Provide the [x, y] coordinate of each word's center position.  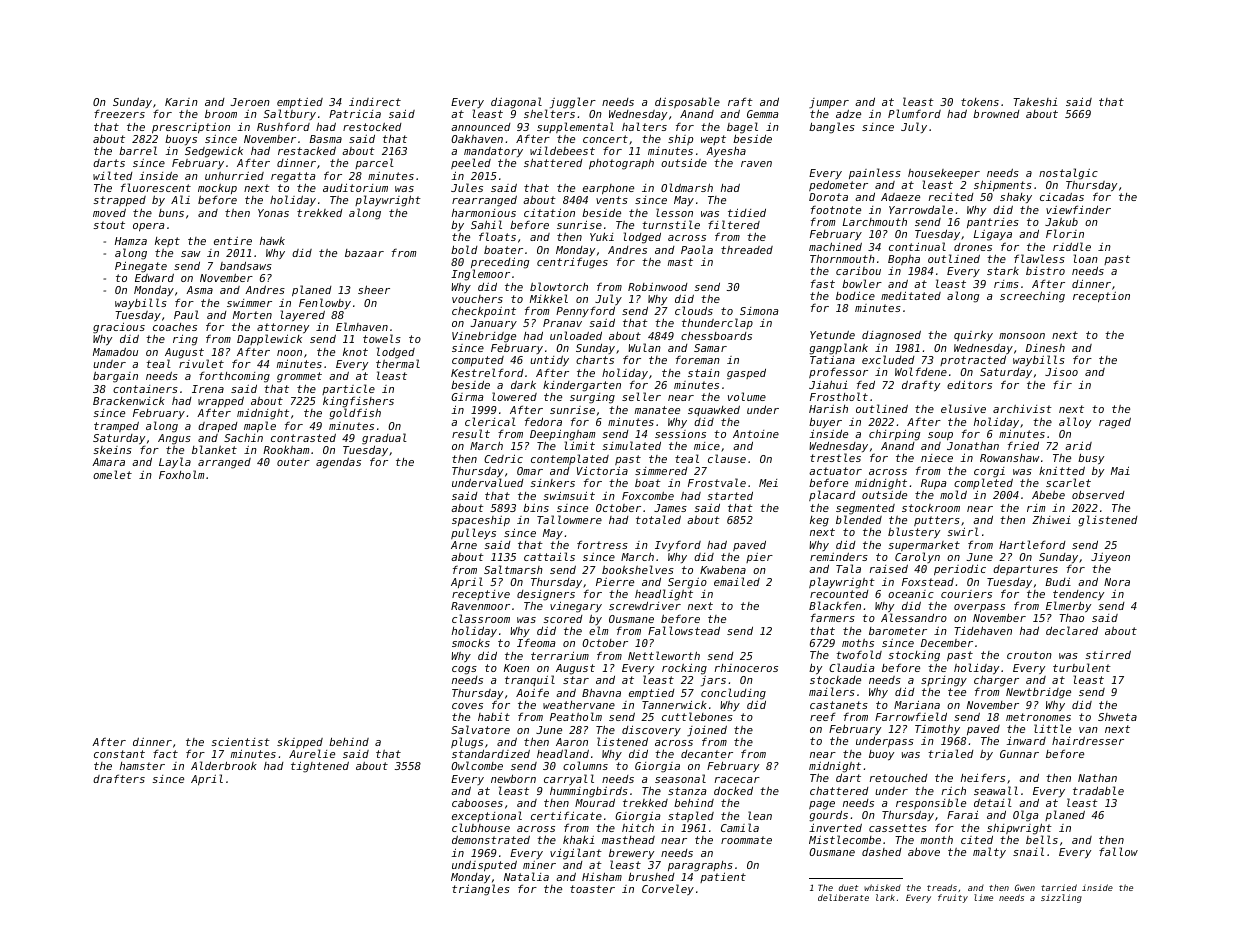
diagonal [516, 103]
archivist [1022, 409]
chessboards [716, 336]
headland [563, 753]
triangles [481, 890]
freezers [119, 114]
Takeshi [1035, 102]
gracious [119, 329]
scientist [240, 742]
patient [723, 878]
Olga [1026, 816]
